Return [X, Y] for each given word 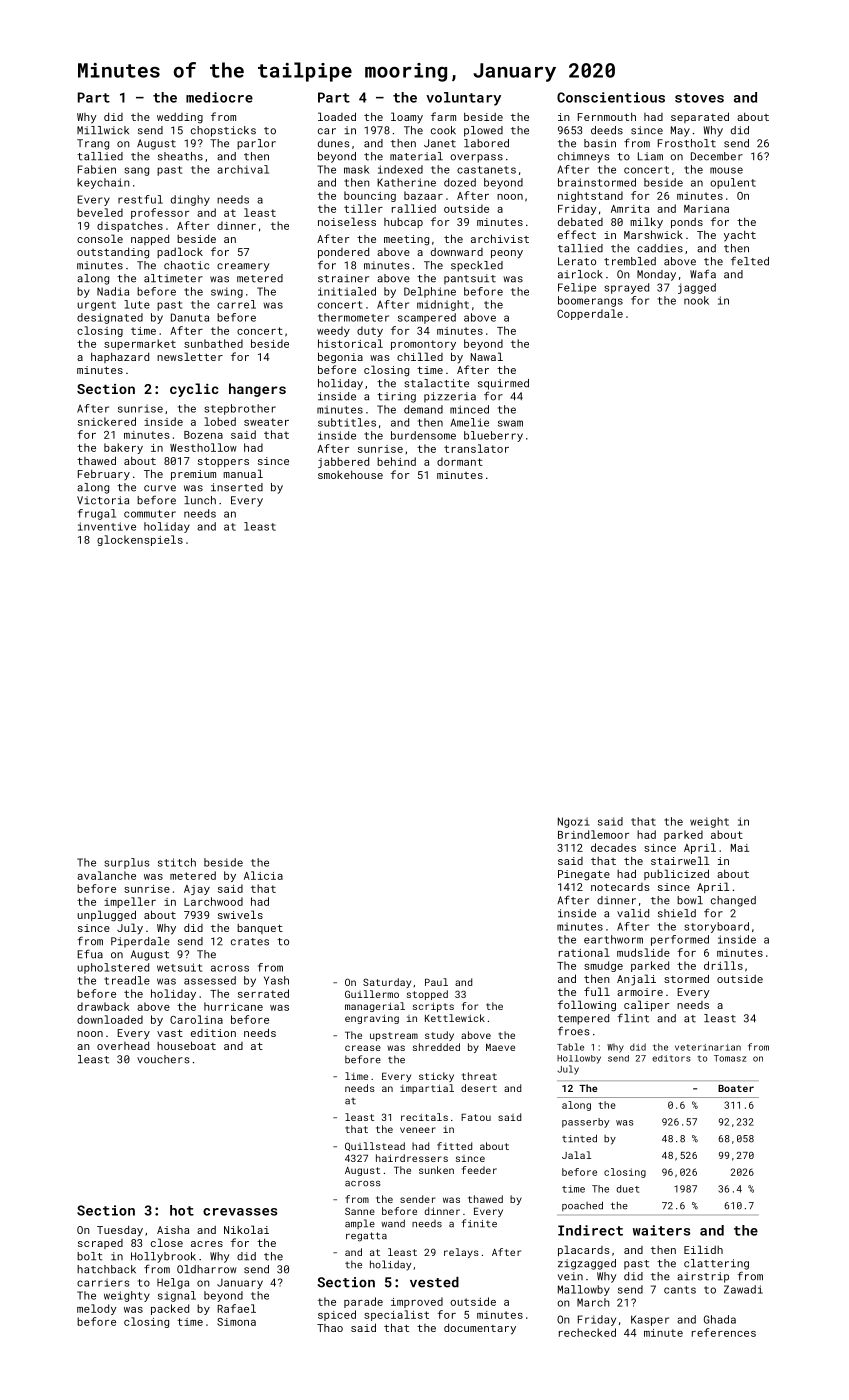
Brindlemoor [593, 834]
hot [182, 1210]
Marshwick [653, 234]
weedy [333, 331]
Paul [436, 982]
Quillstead [375, 1146]
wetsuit [179, 967]
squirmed [503, 384]
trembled [630, 261]
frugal [97, 514]
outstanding [113, 253]
